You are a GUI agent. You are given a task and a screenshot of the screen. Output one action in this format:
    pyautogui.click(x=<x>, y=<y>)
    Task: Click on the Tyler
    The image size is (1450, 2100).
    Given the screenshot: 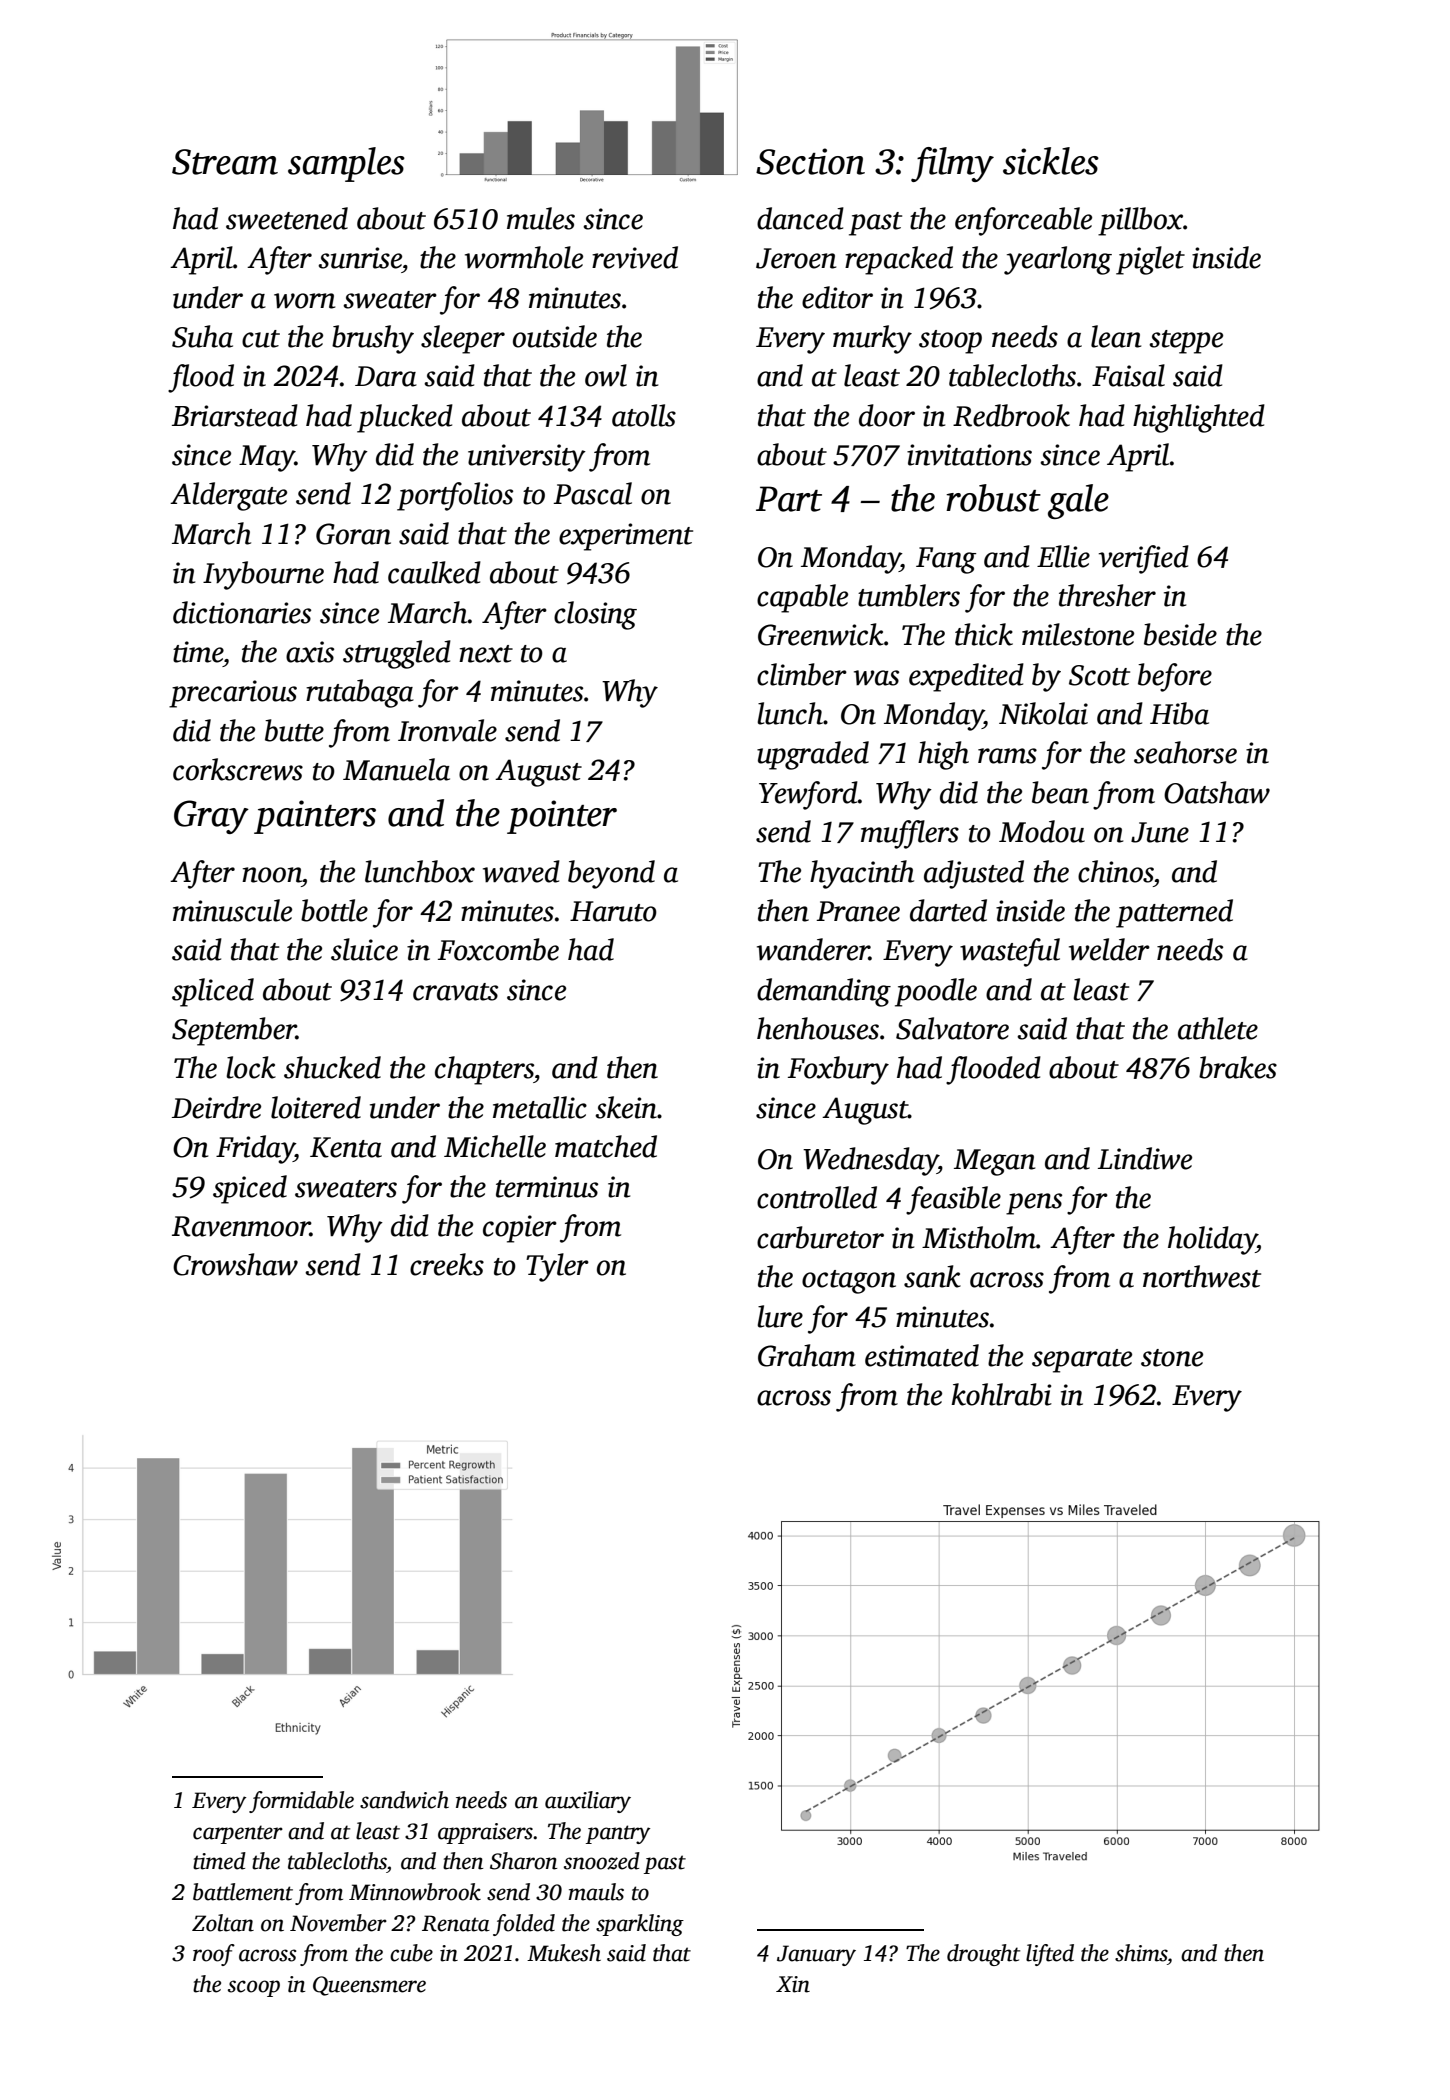 What is the action you would take?
    pyautogui.click(x=557, y=1267)
